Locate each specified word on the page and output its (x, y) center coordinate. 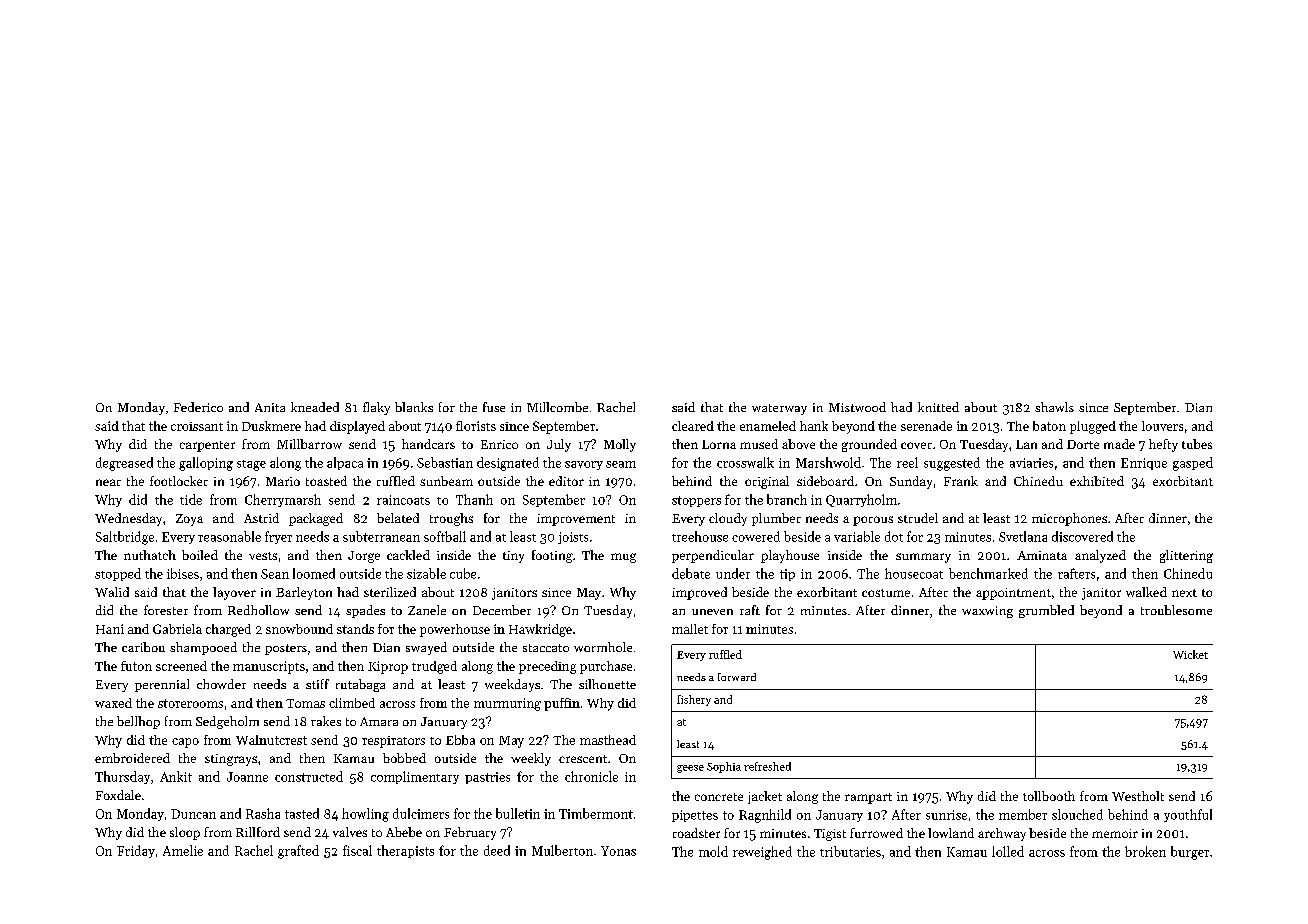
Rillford (258, 832)
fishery (694, 700)
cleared (693, 426)
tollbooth (1049, 796)
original (767, 482)
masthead (608, 740)
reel (907, 462)
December (502, 610)
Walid (112, 592)
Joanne (247, 777)
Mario (283, 481)
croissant (197, 426)
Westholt (1138, 796)
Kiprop (388, 667)
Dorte (1083, 444)
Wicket (1190, 654)
